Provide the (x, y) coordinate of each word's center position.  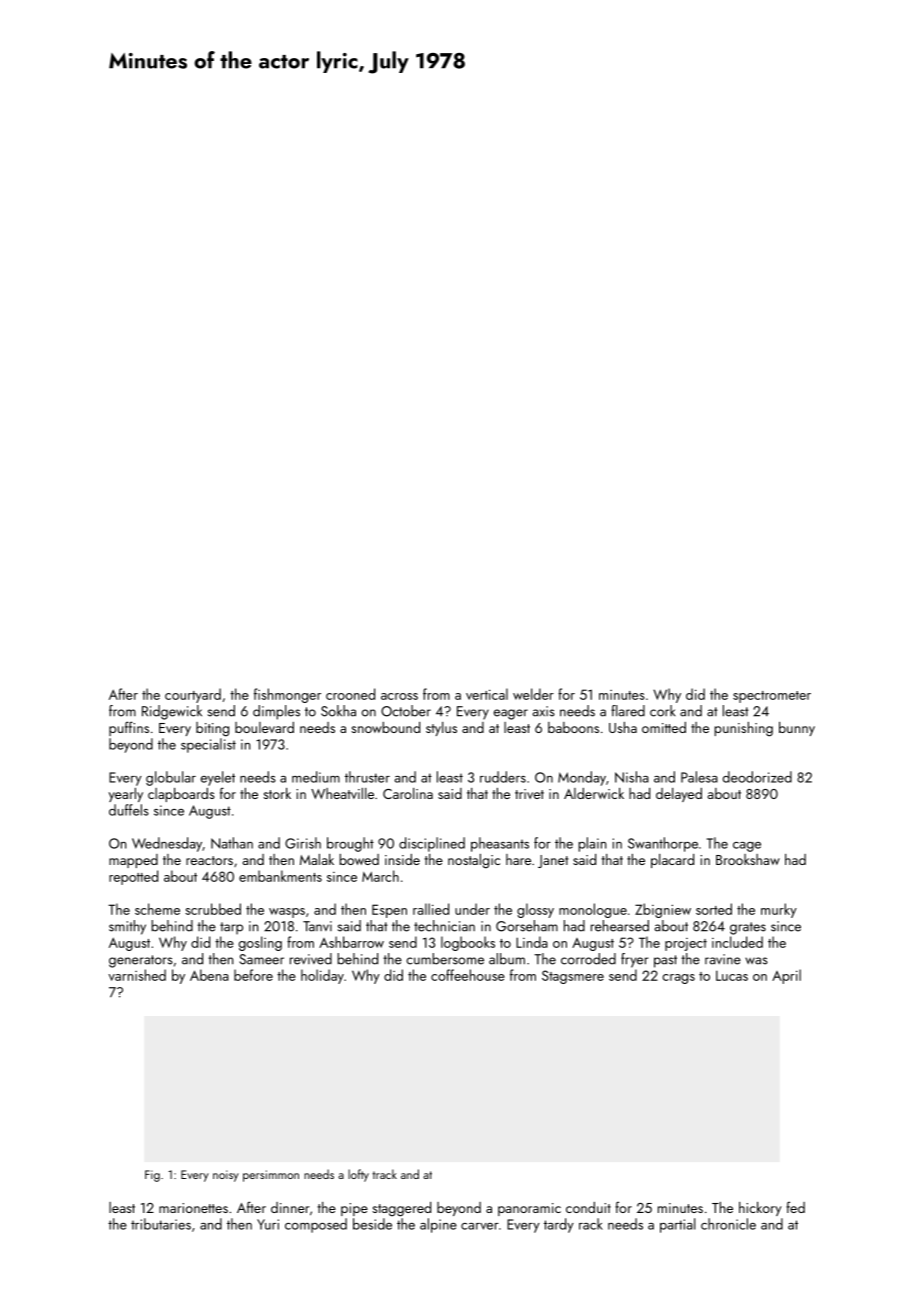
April (786, 976)
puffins (129, 728)
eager (511, 714)
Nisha (632, 777)
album (507, 959)
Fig (152, 1176)
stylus (441, 729)
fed (795, 1207)
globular (171, 778)
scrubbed (213, 909)
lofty (358, 1175)
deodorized (757, 777)
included (737, 942)
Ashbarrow (351, 942)
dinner (290, 1207)
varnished (137, 975)
